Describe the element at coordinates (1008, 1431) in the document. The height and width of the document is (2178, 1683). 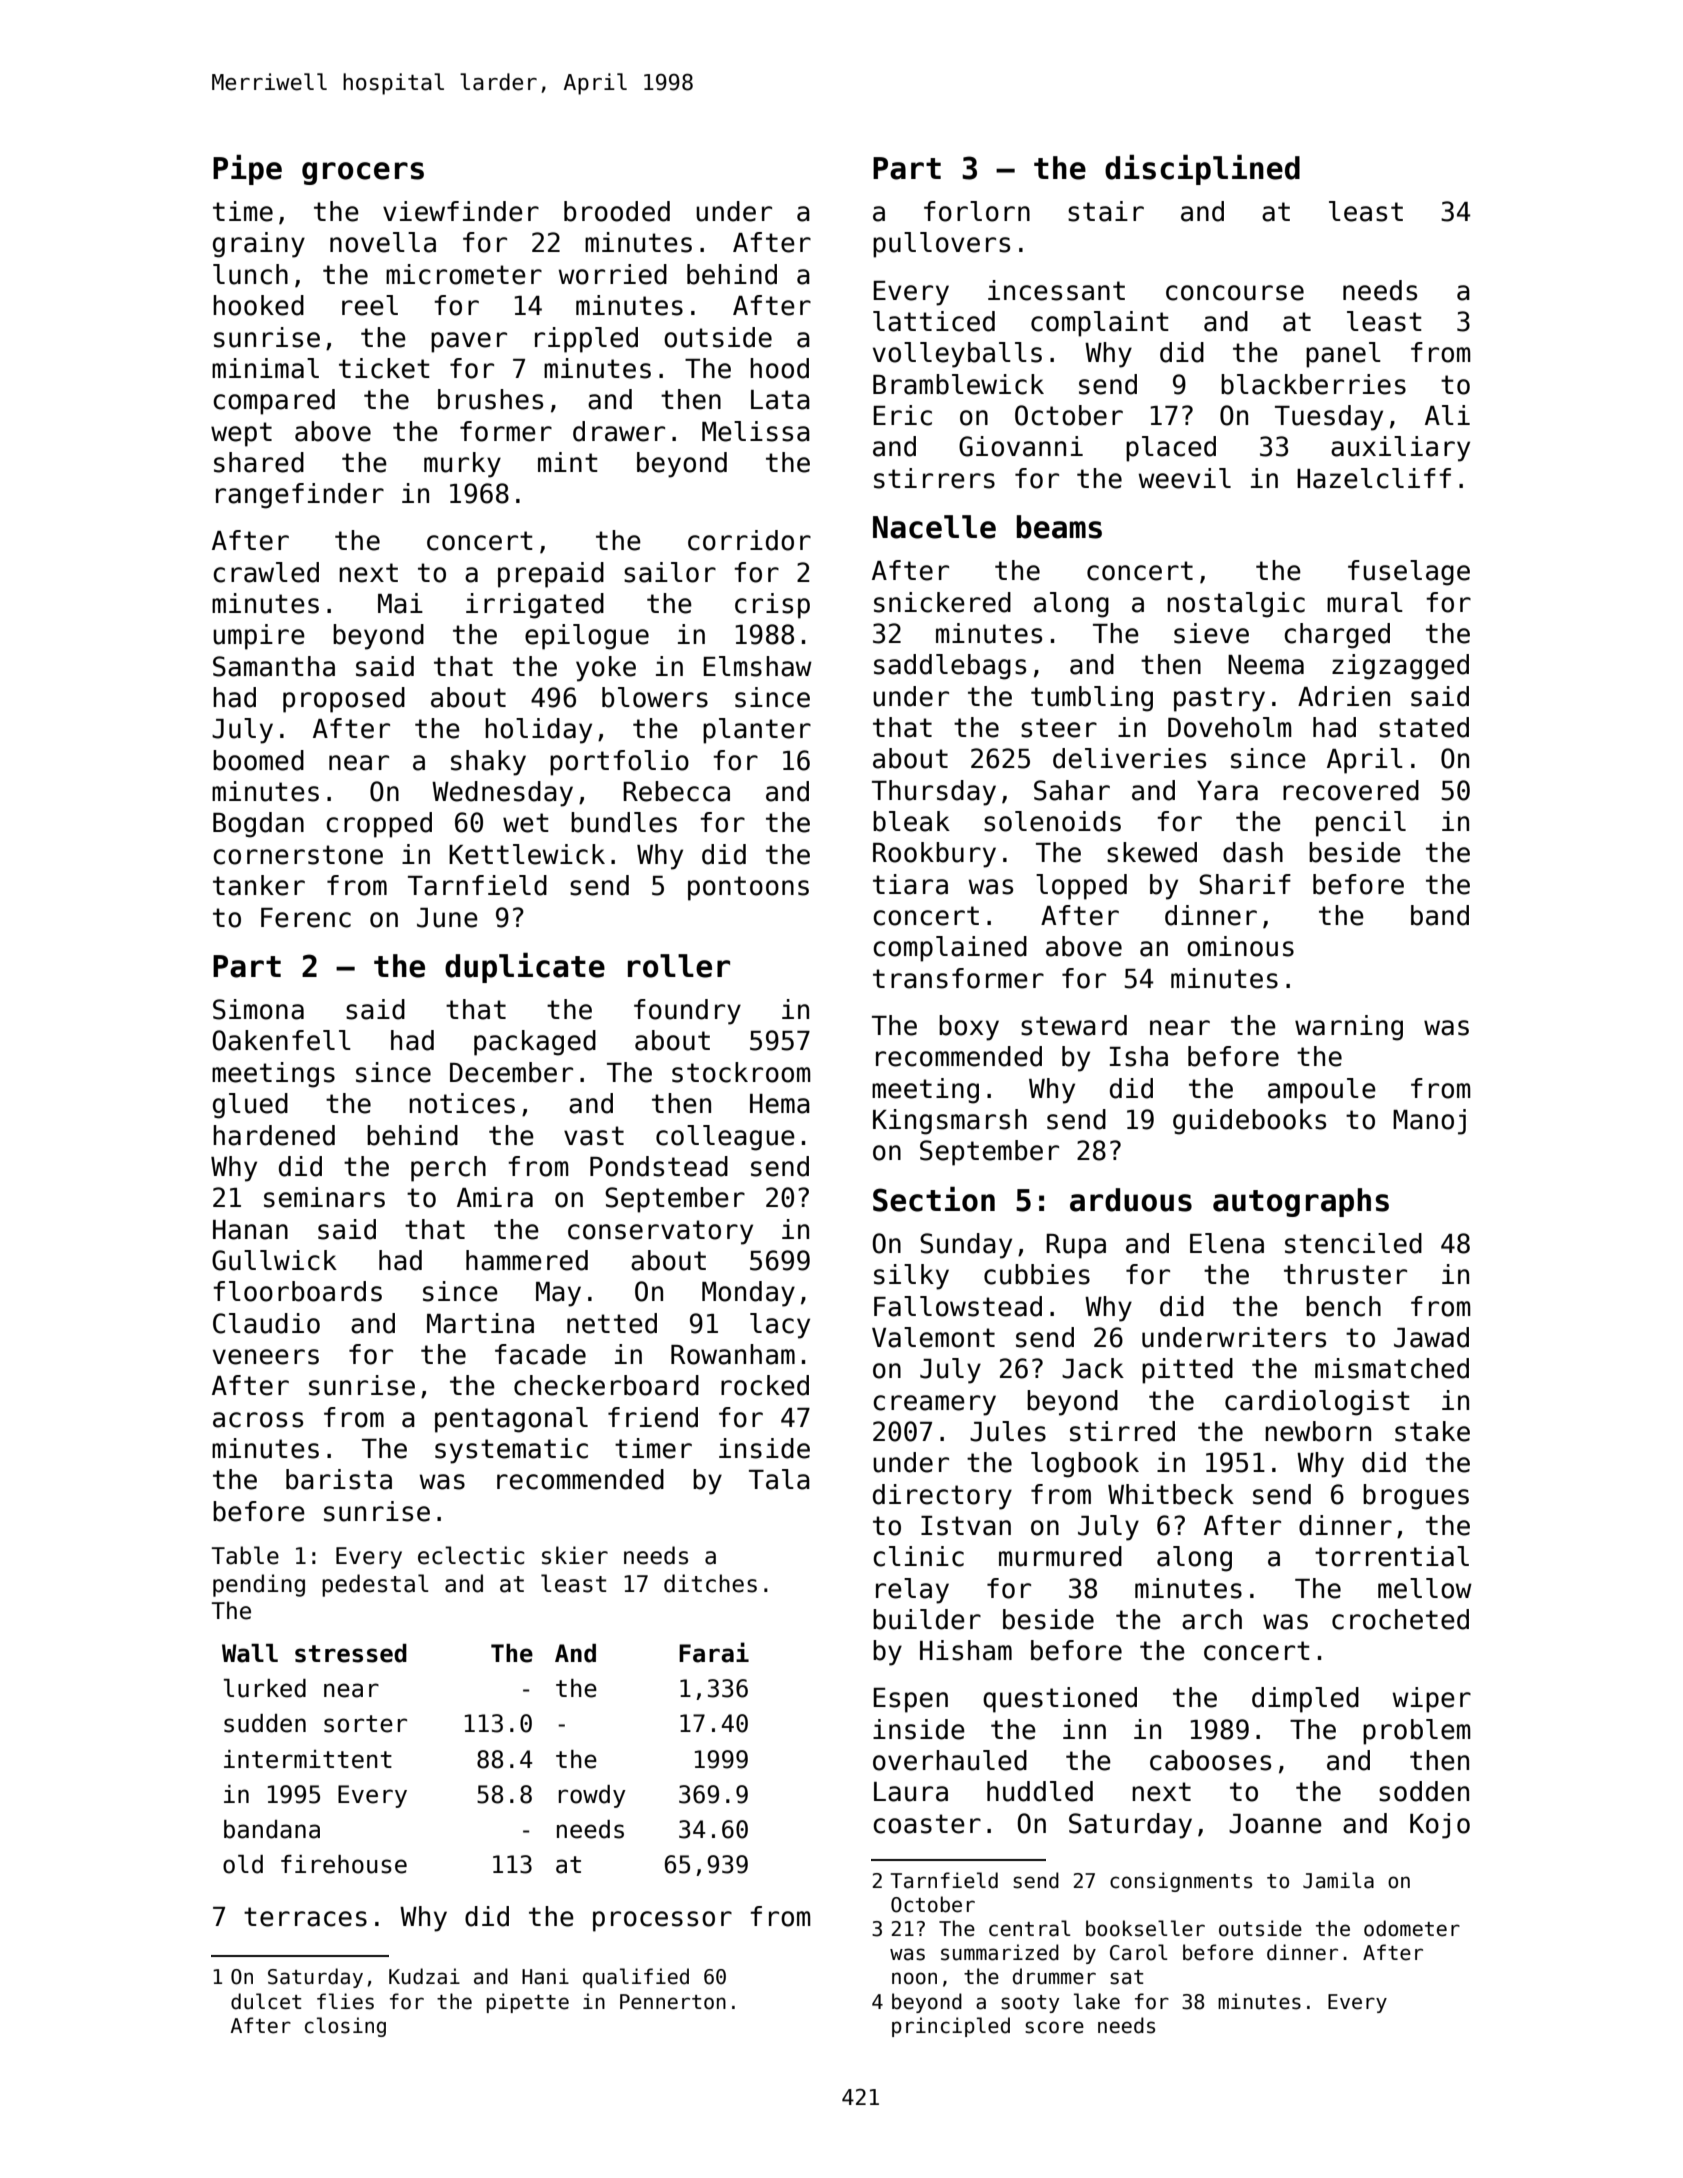
I see `Jules` at that location.
